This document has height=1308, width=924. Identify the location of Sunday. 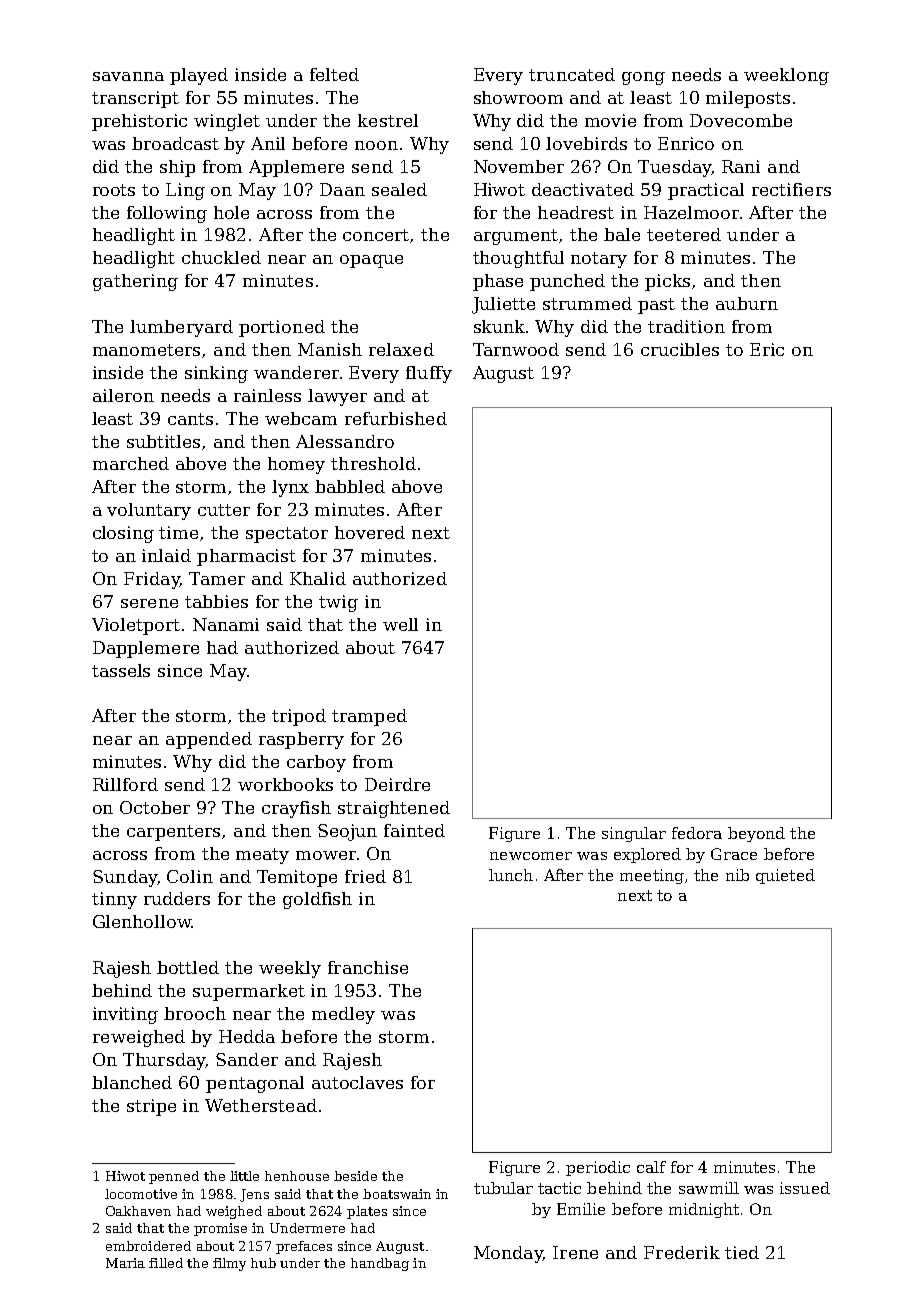
(125, 878).
